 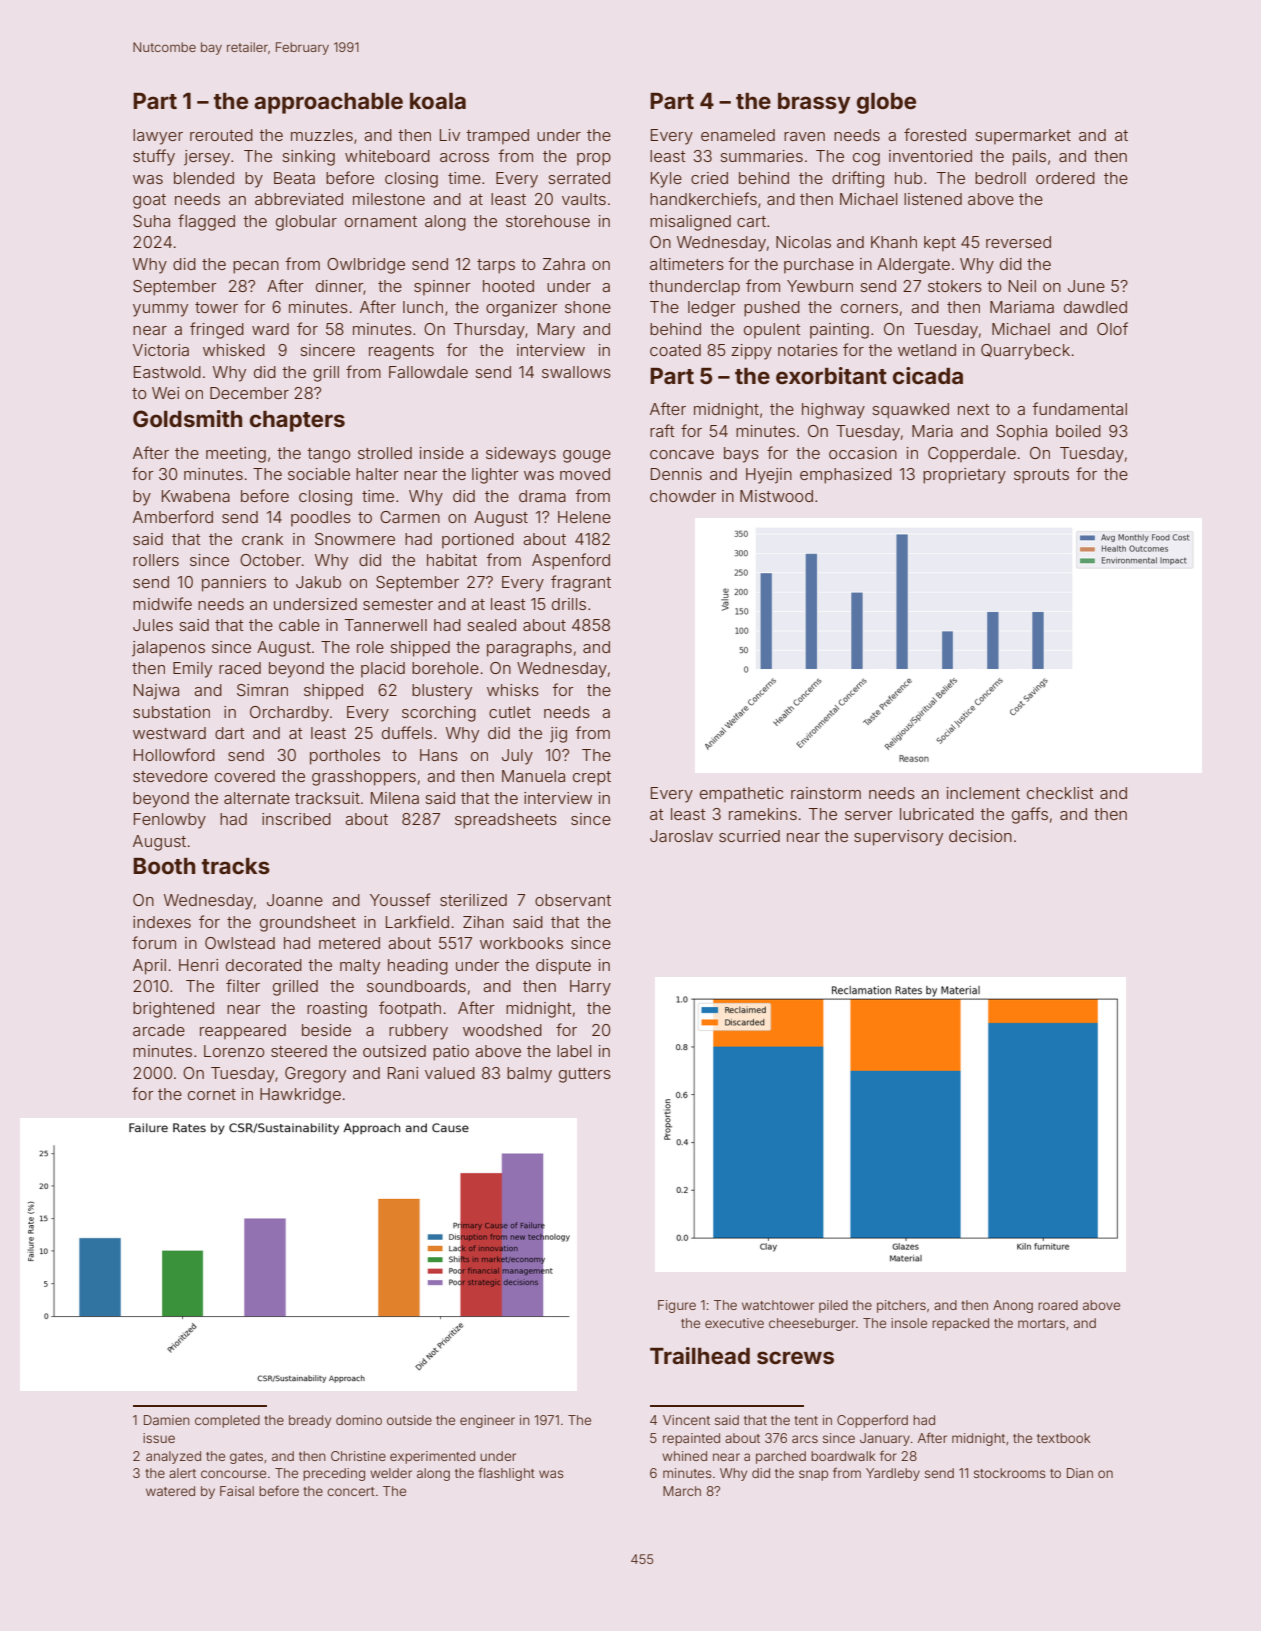 I want to click on swallows, so click(x=576, y=372).
